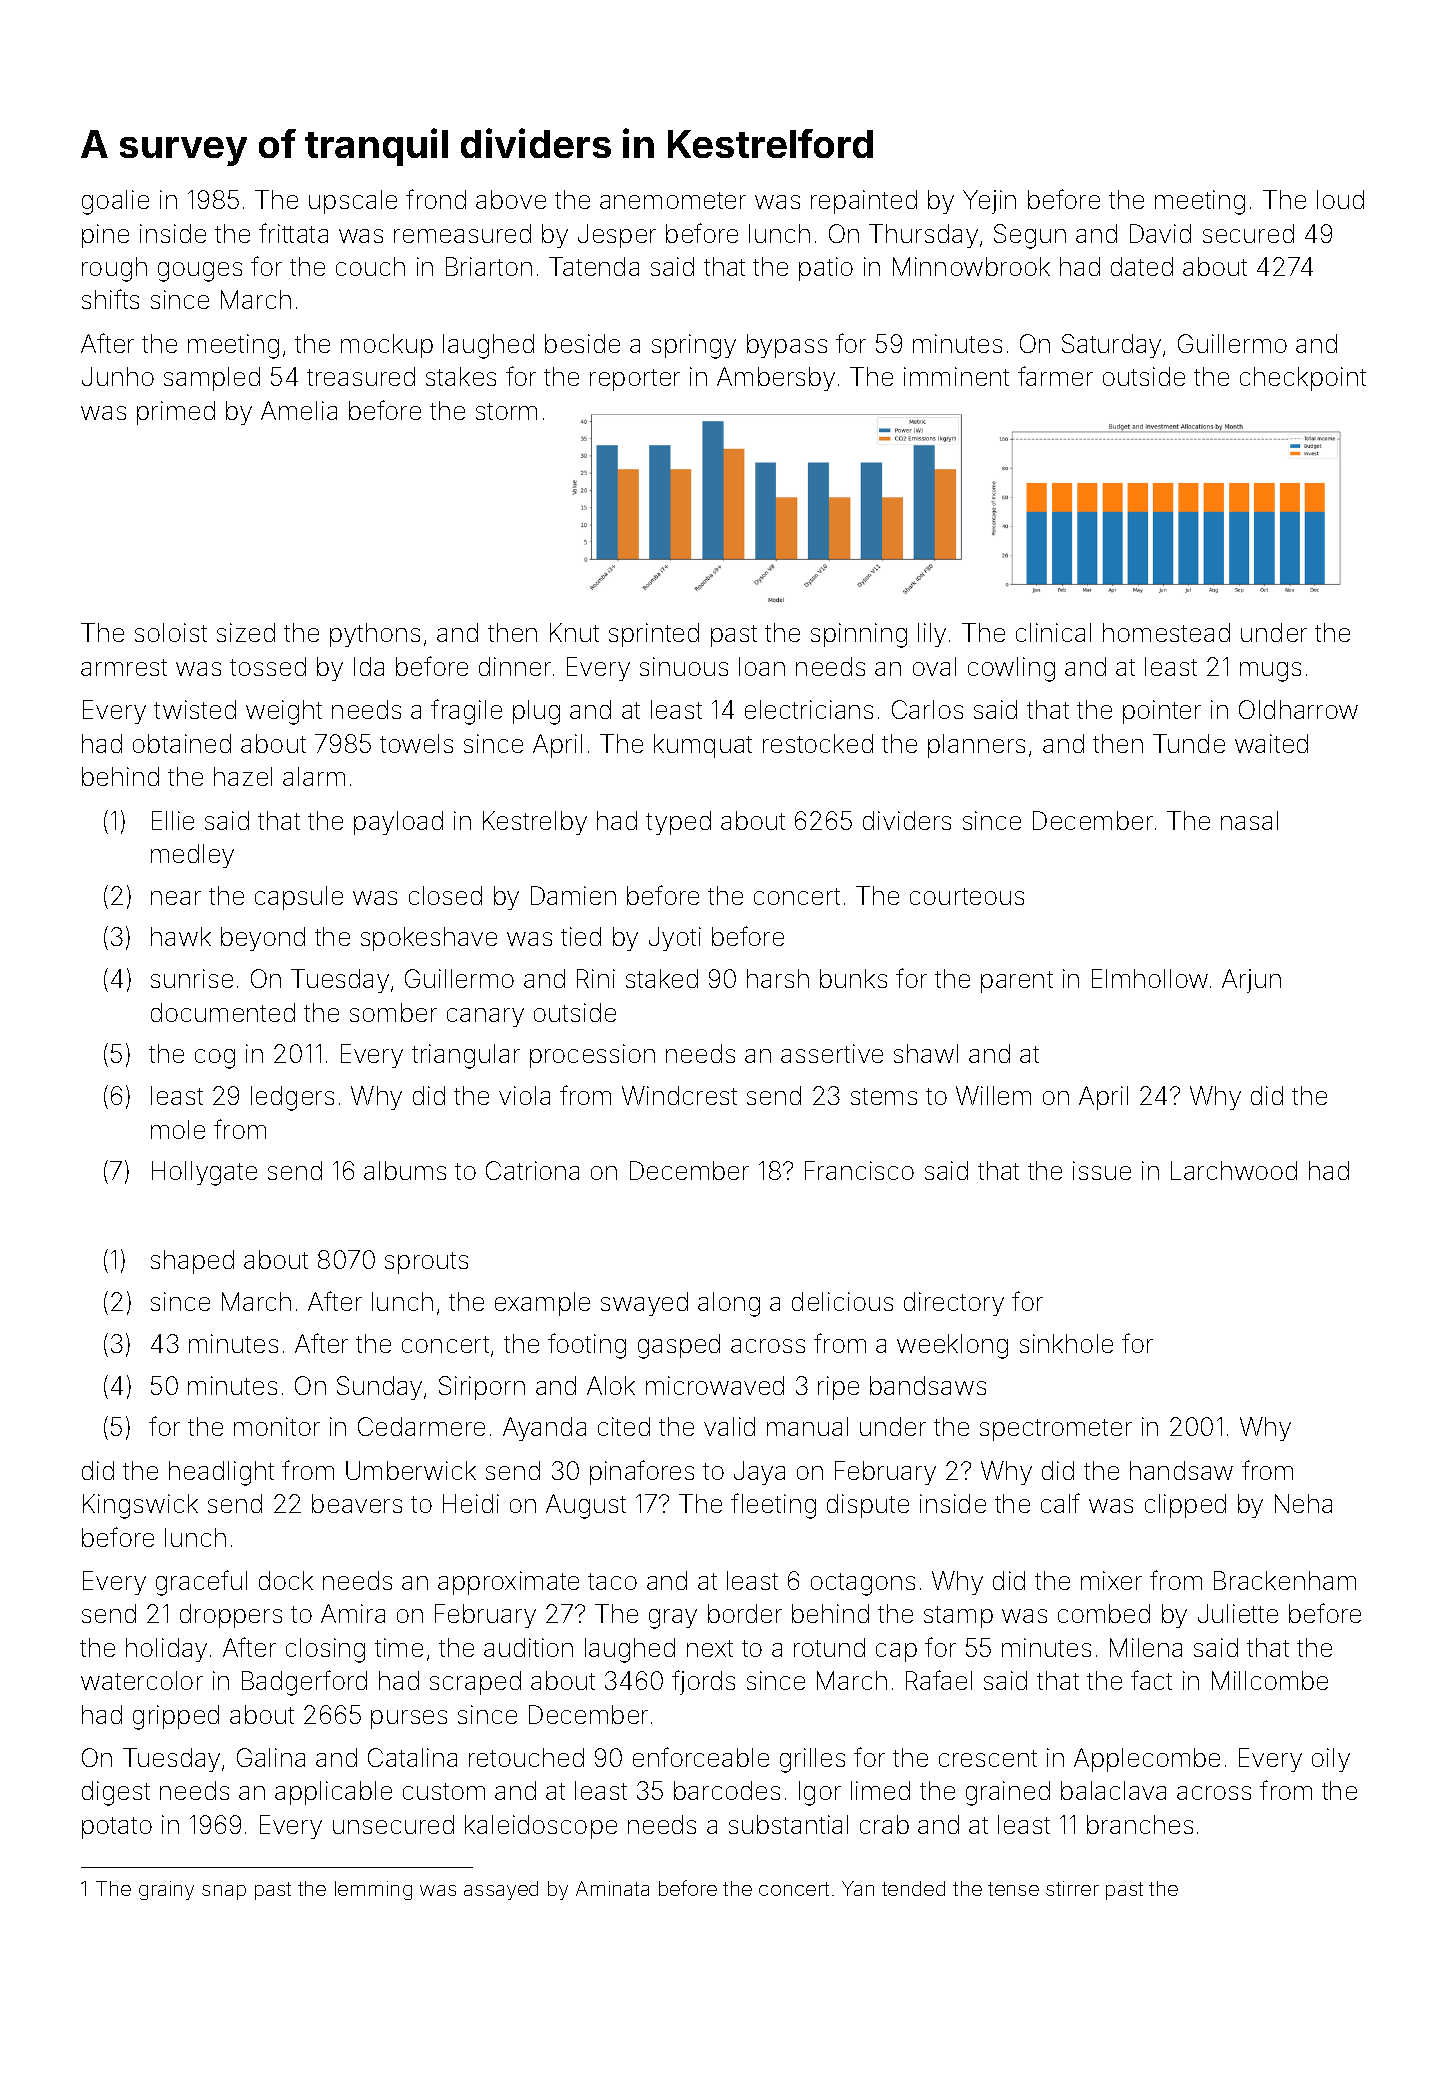 This screenshot has height=2100, width=1450. What do you see at coordinates (956, 376) in the screenshot?
I see `imminent` at bounding box center [956, 376].
